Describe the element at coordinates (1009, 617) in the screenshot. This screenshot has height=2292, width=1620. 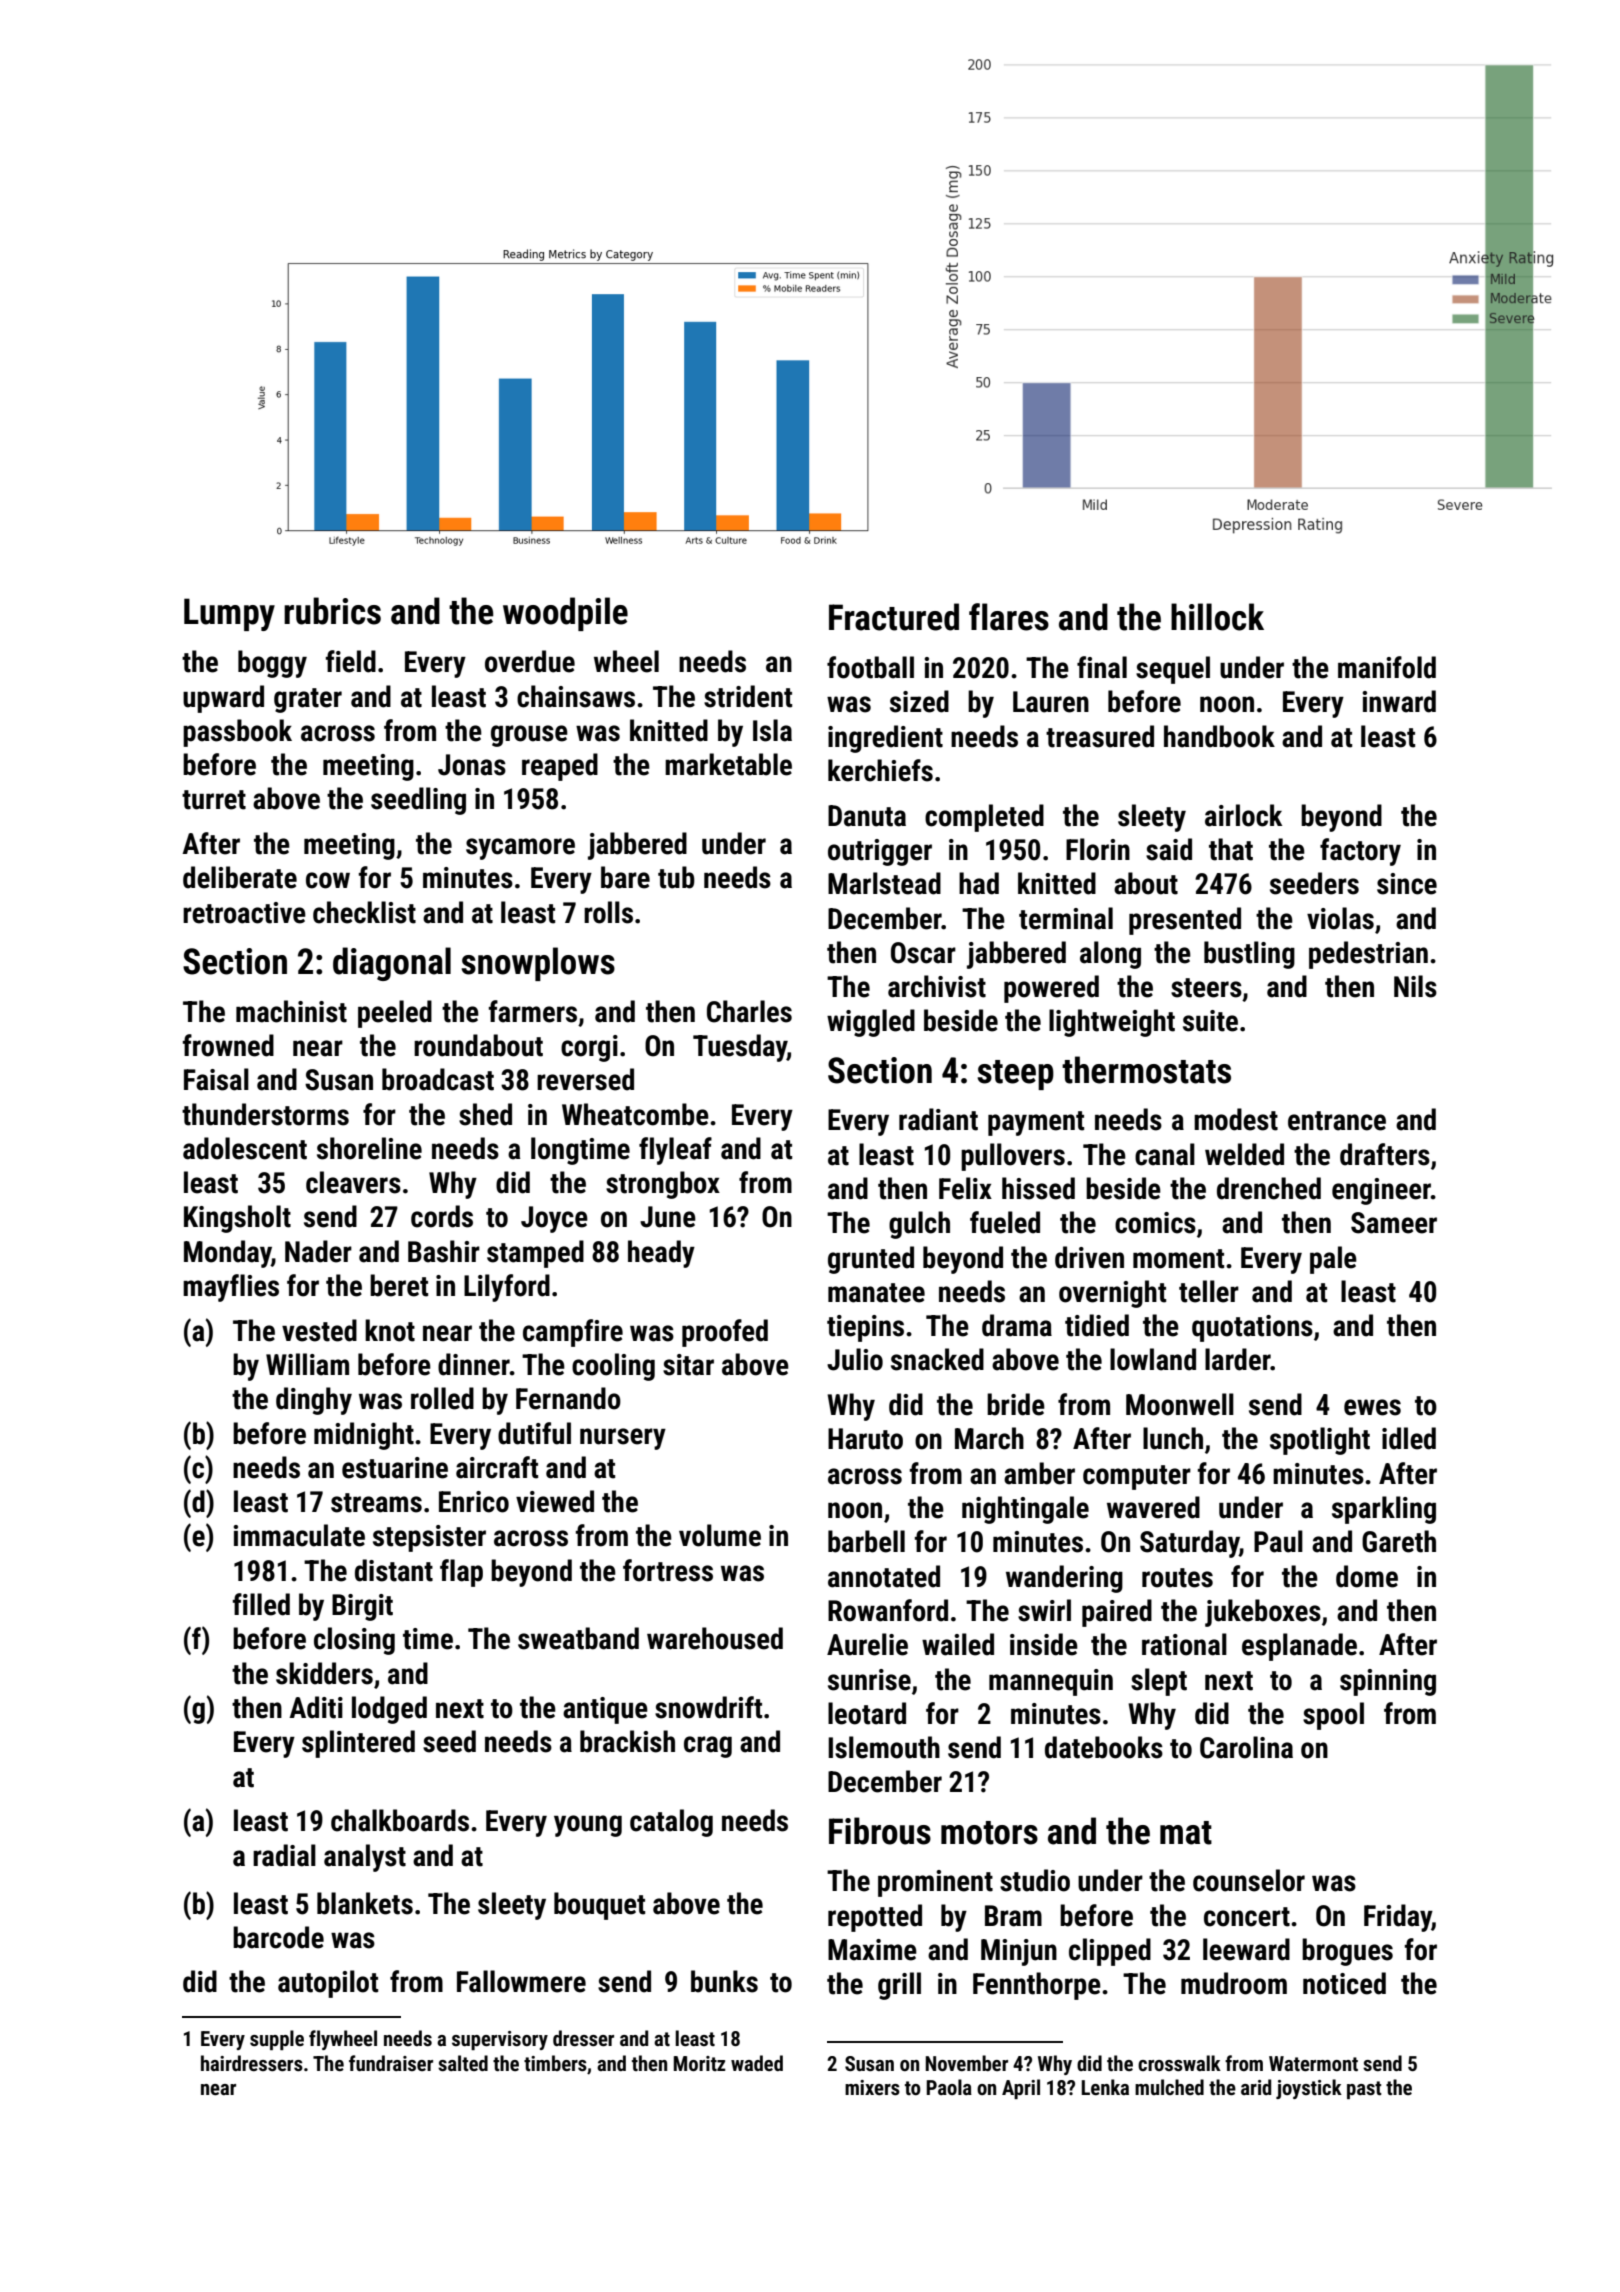
I see `flares` at that location.
